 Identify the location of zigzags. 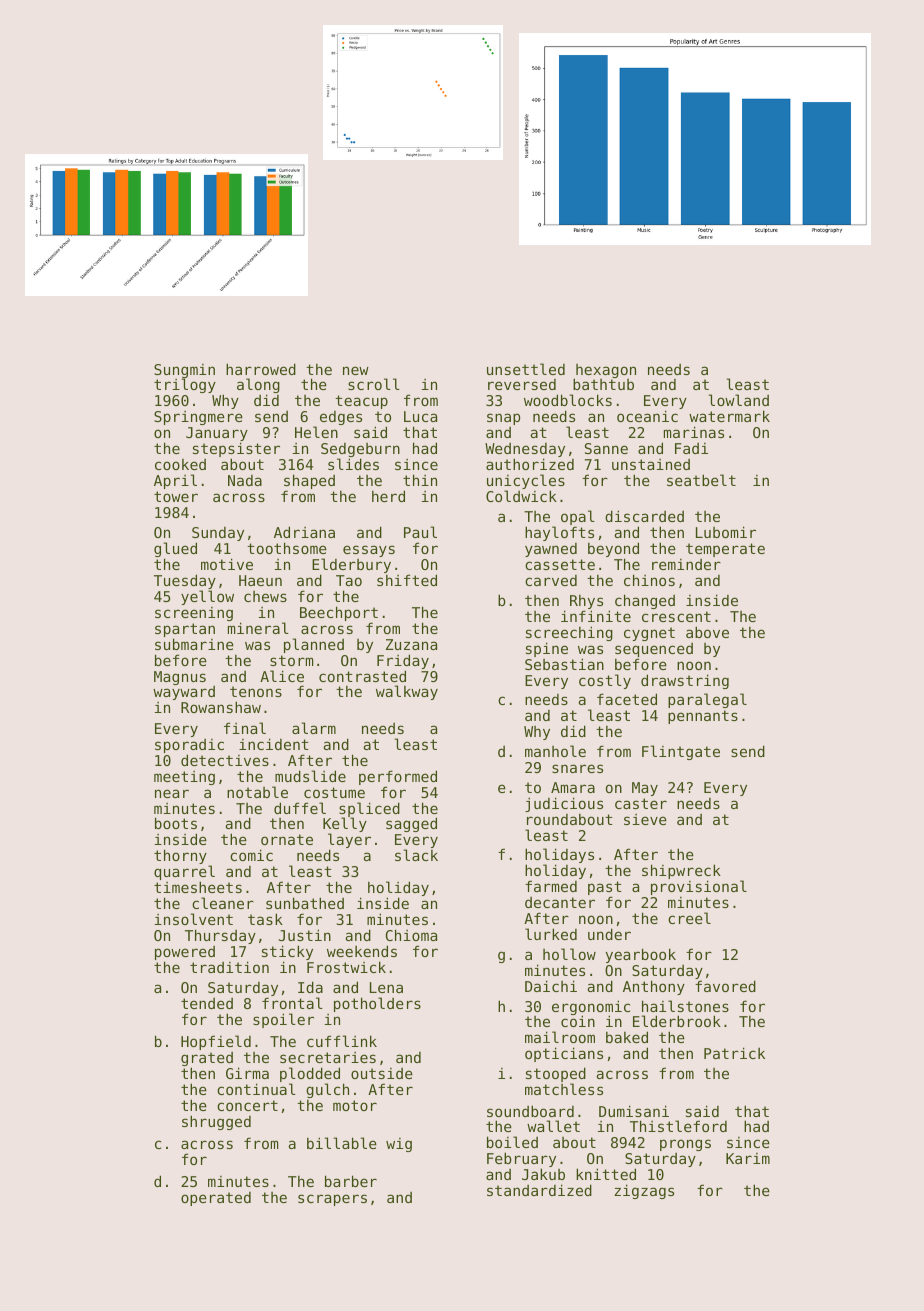
(644, 1191).
